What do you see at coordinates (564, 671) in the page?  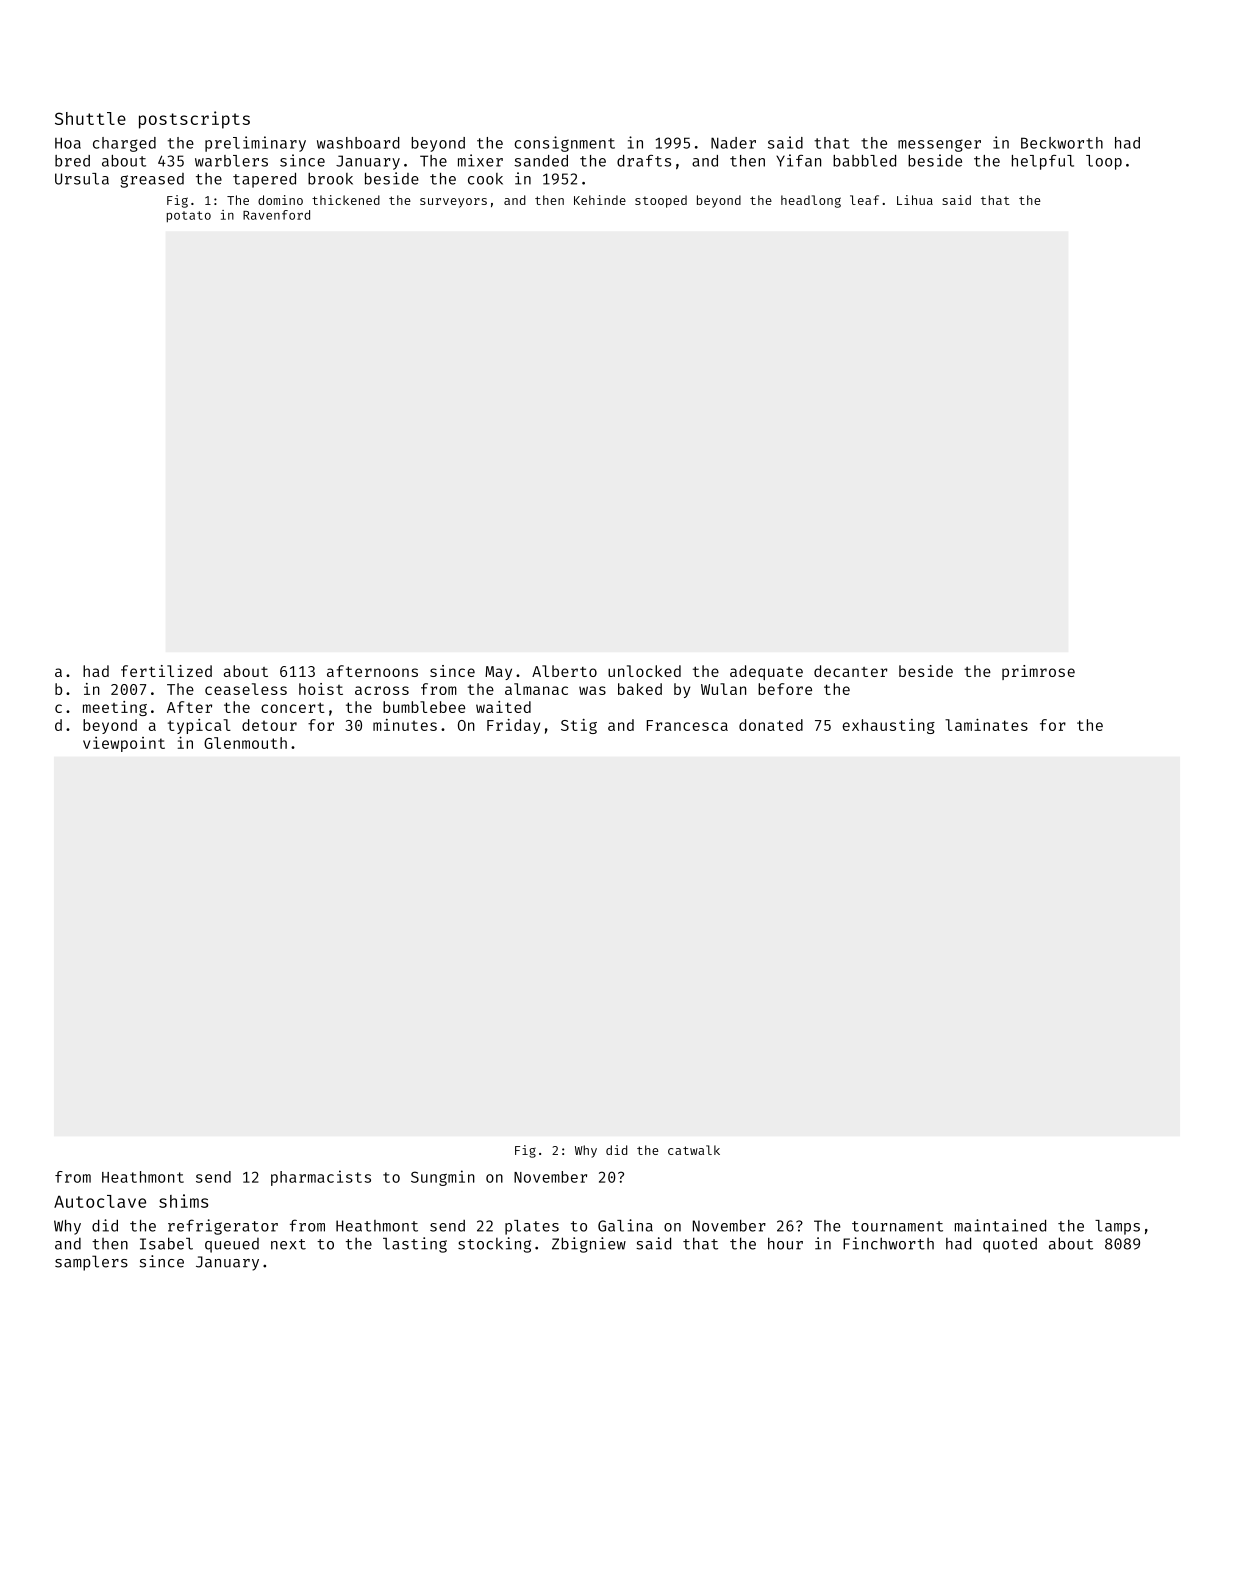 I see `Alberto` at bounding box center [564, 671].
